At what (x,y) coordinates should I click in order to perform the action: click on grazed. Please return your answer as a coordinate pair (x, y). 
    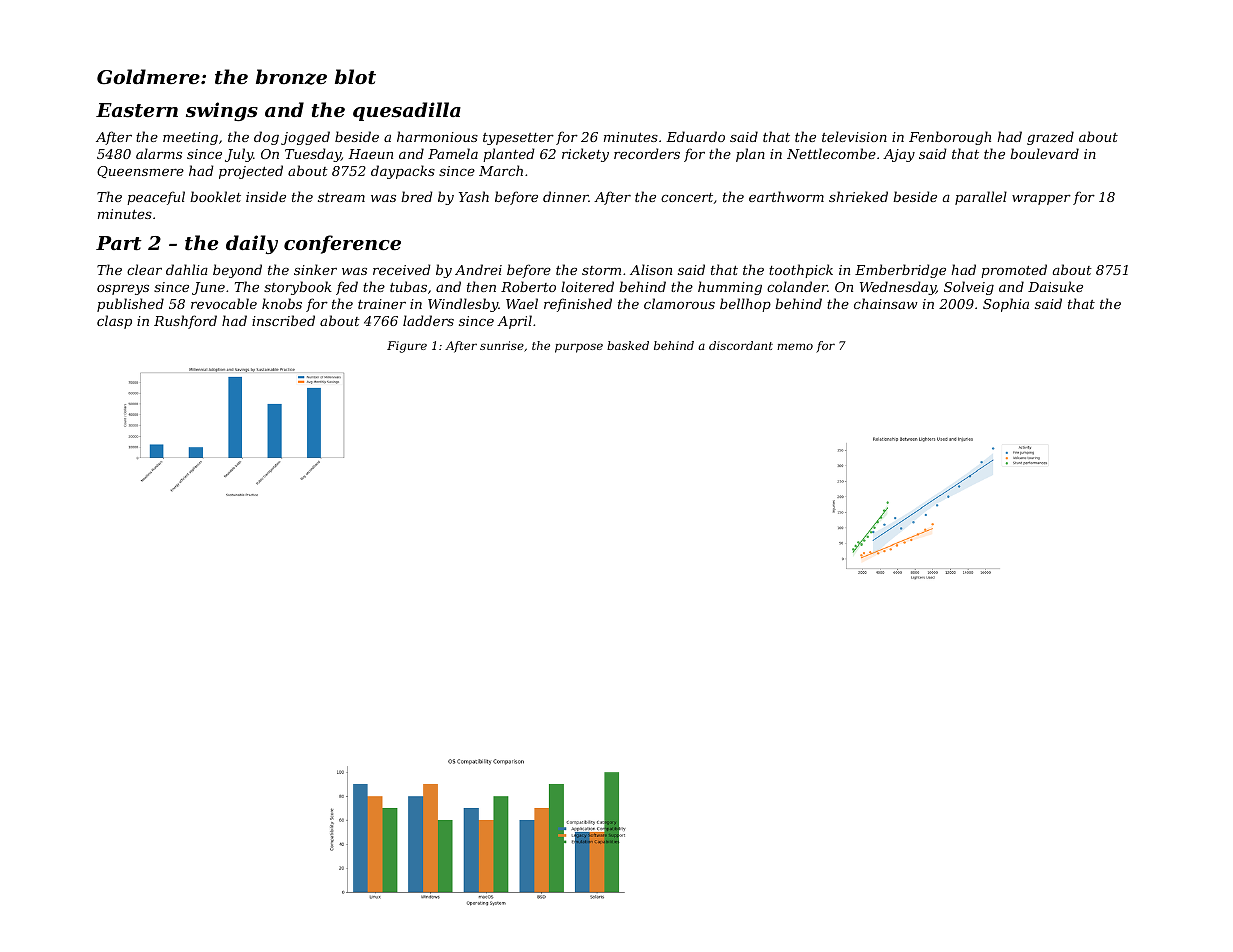
    Looking at the image, I should click on (1050, 138).
